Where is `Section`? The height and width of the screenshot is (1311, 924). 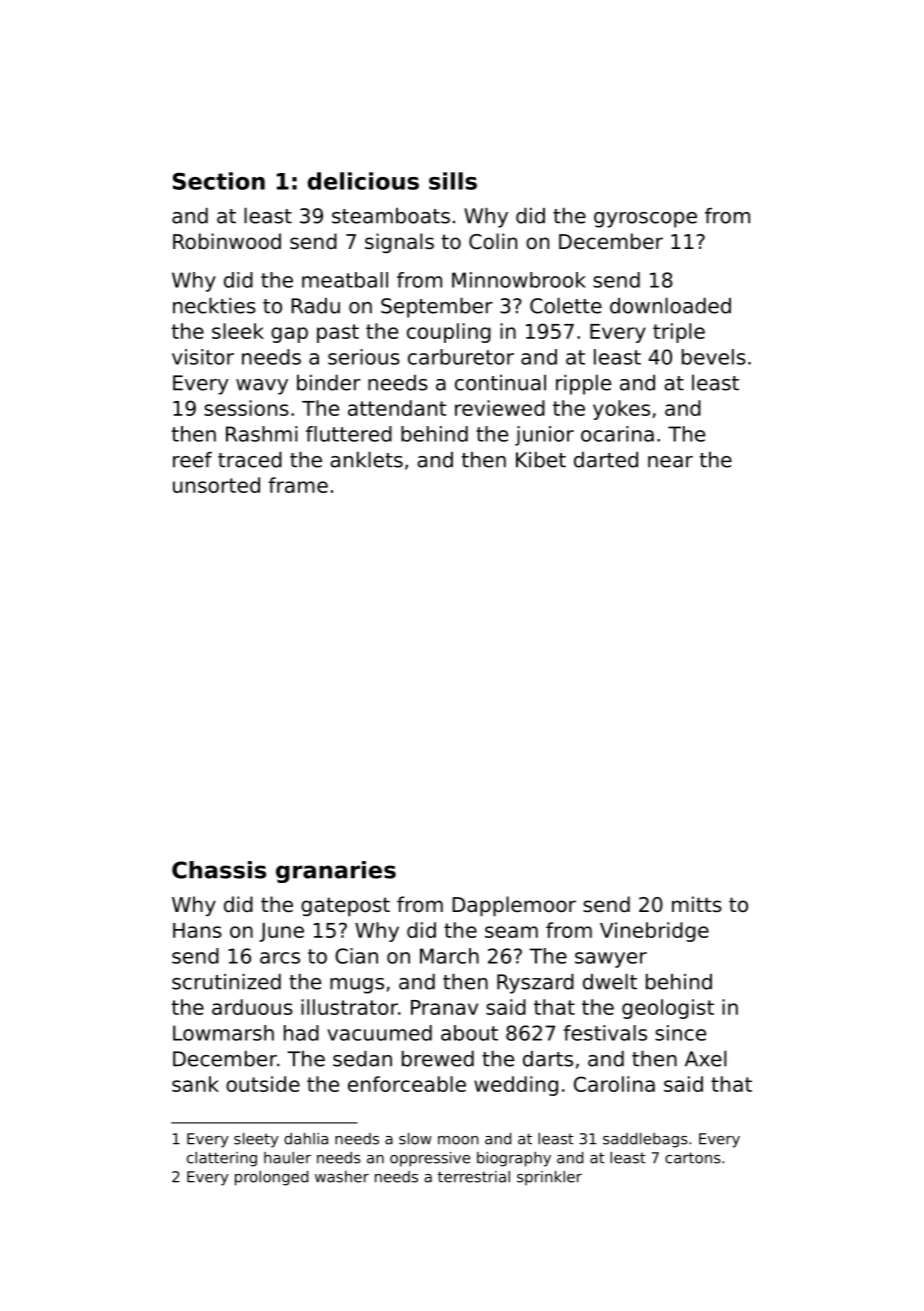
Section is located at coordinates (219, 181).
